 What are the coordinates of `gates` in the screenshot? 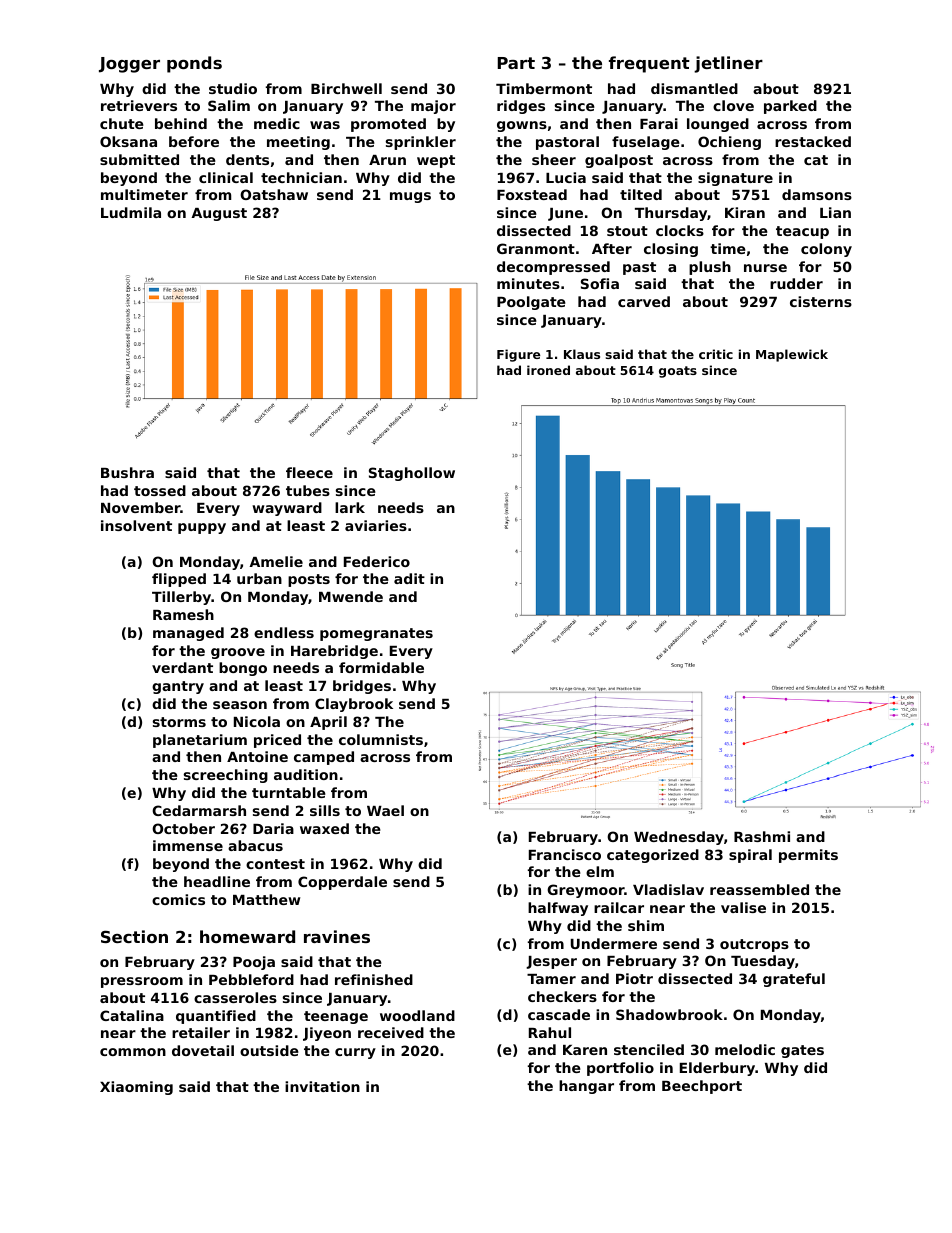 It's located at (802, 1051).
